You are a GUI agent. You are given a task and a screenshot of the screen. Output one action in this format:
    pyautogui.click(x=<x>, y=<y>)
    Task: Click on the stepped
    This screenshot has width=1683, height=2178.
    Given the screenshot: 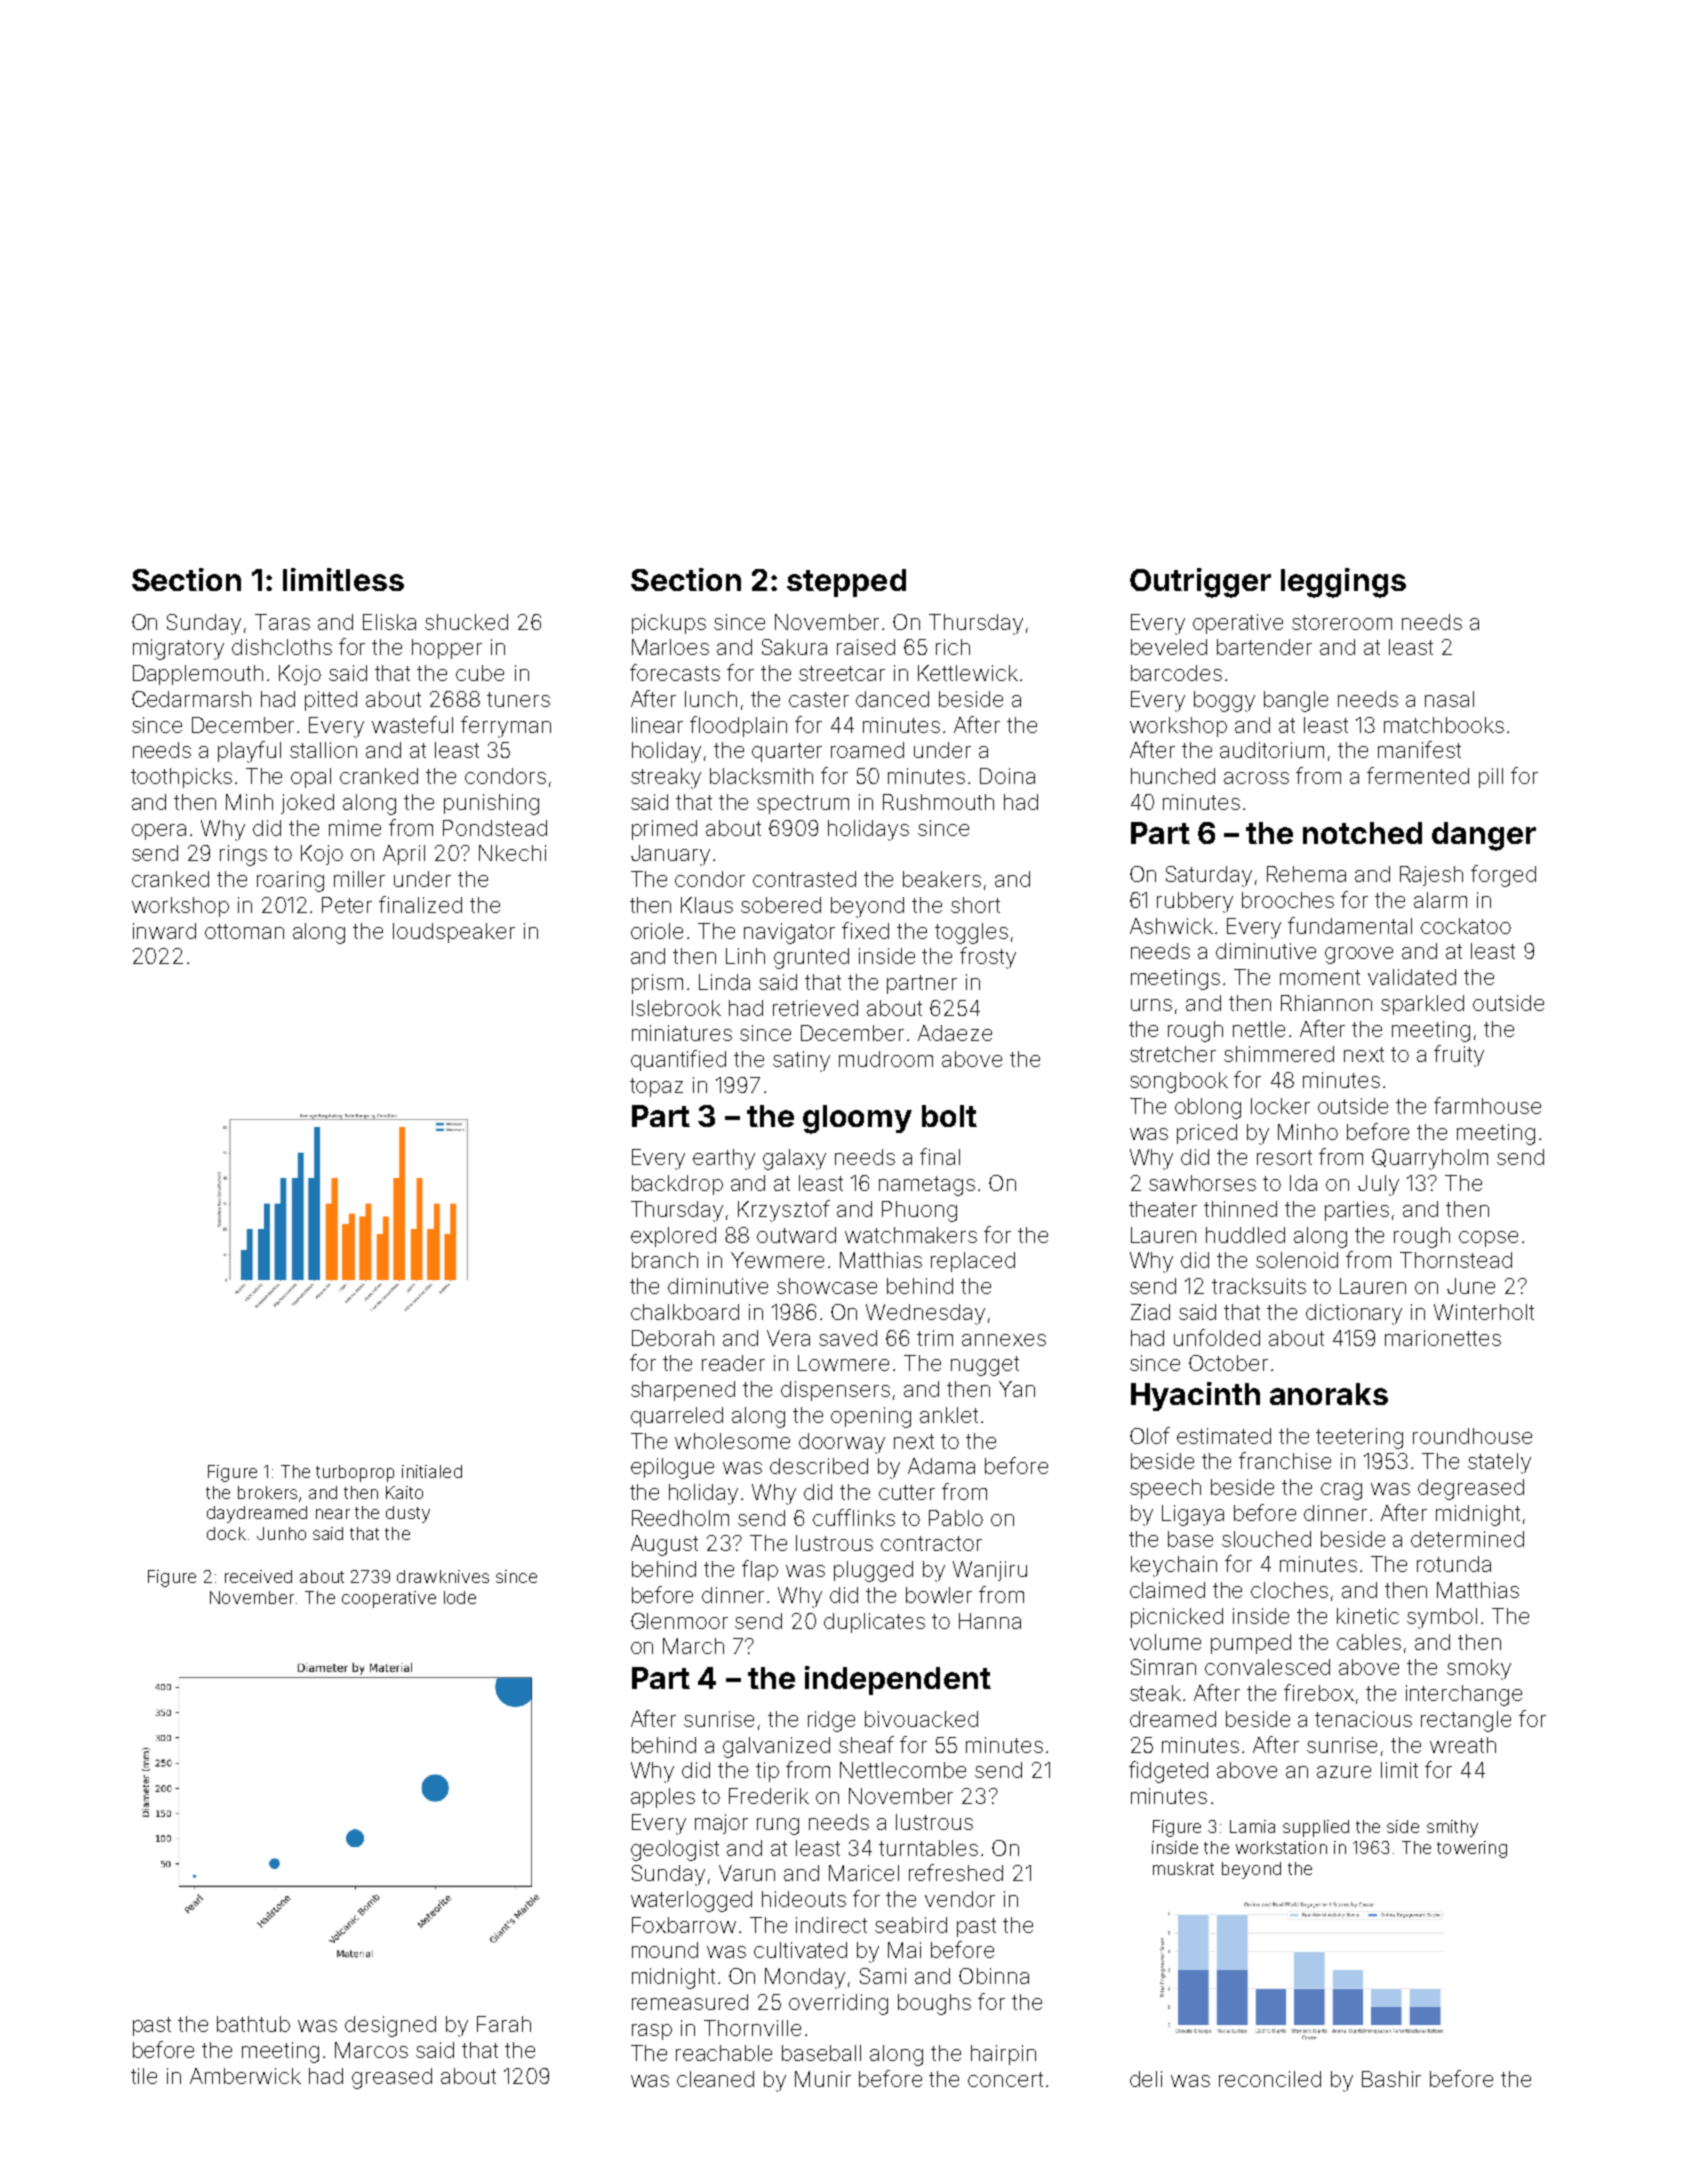 What is the action you would take?
    pyautogui.click(x=846, y=583)
